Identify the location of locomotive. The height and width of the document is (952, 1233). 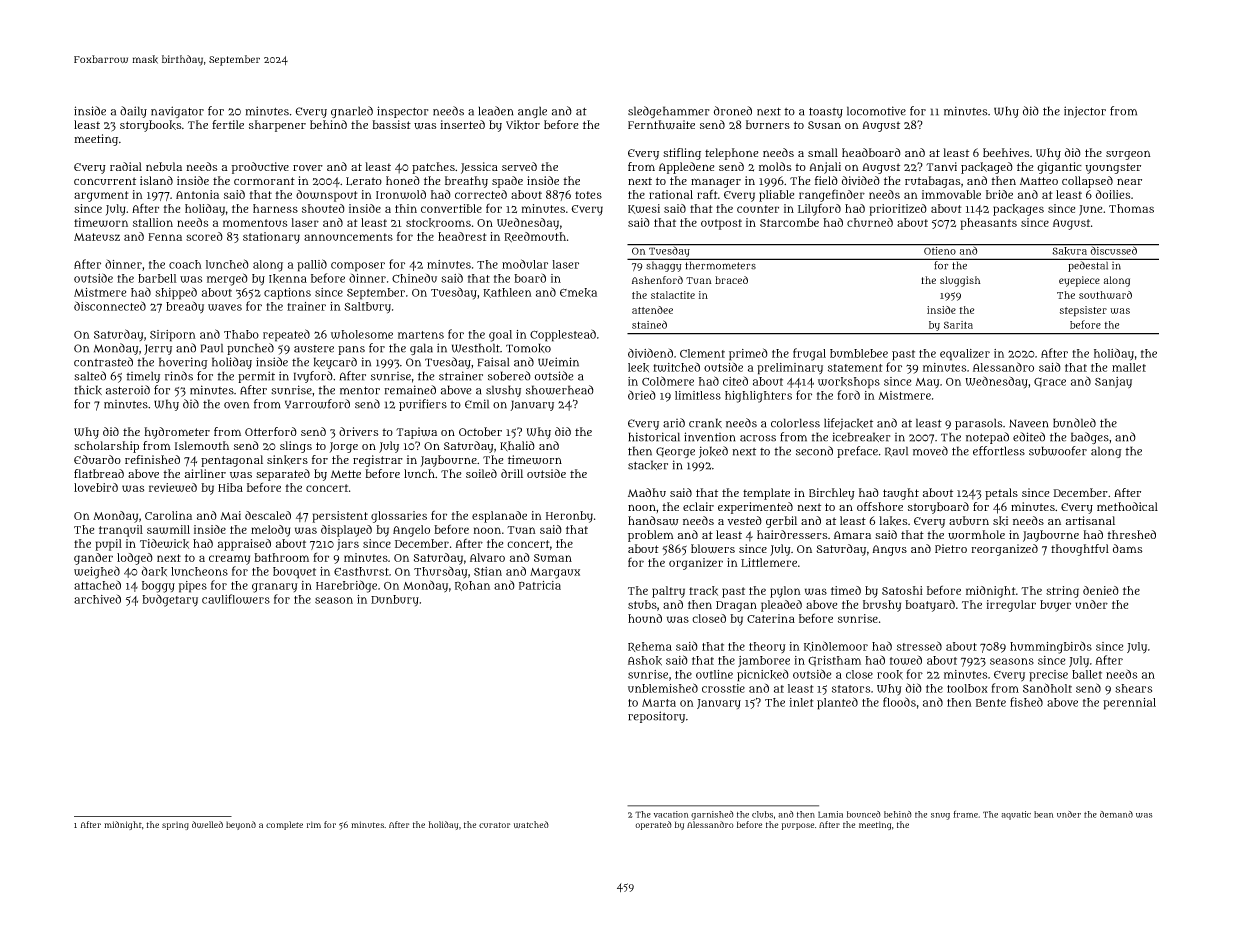
(876, 111).
